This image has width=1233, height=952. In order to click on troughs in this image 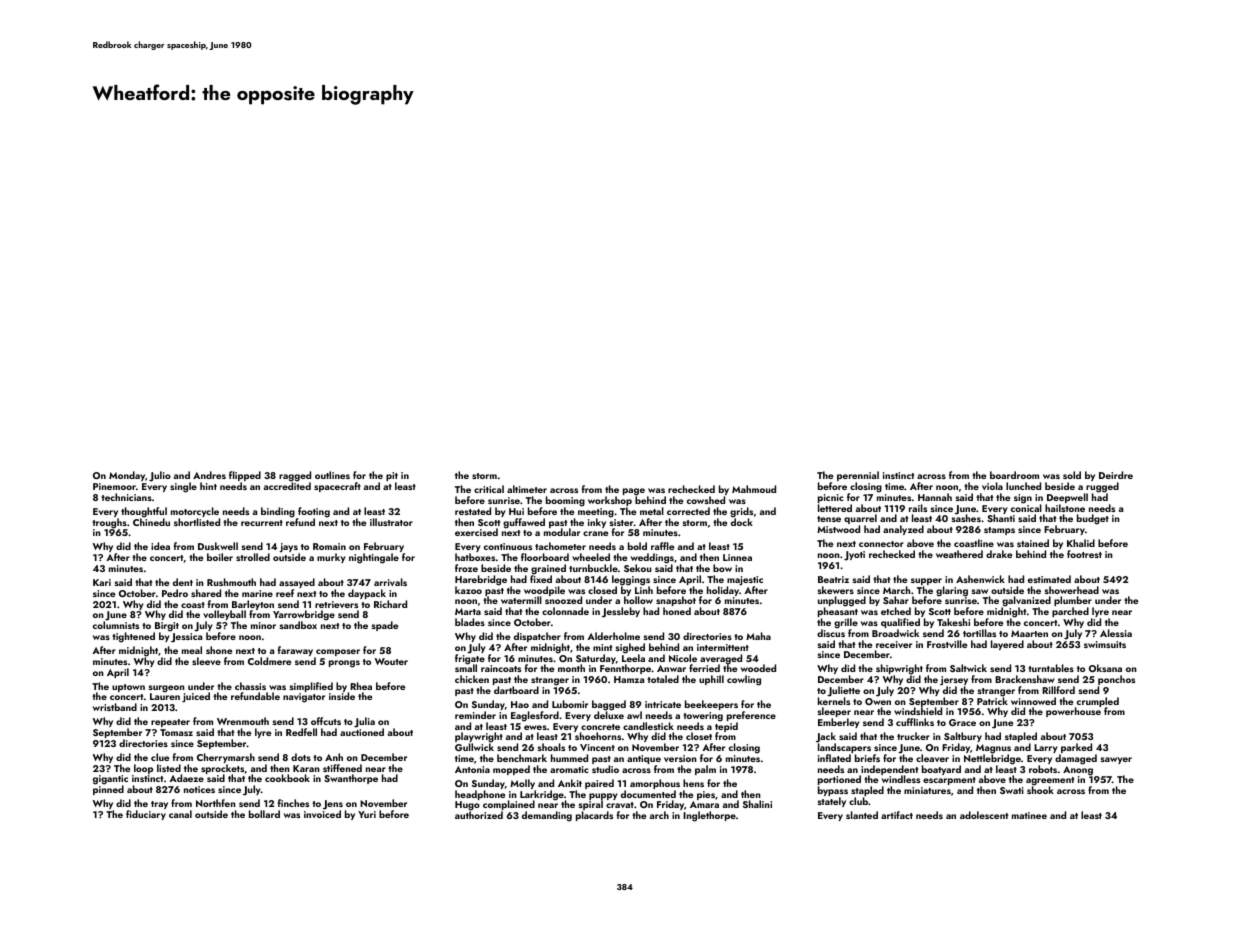, I will do `click(109, 523)`.
